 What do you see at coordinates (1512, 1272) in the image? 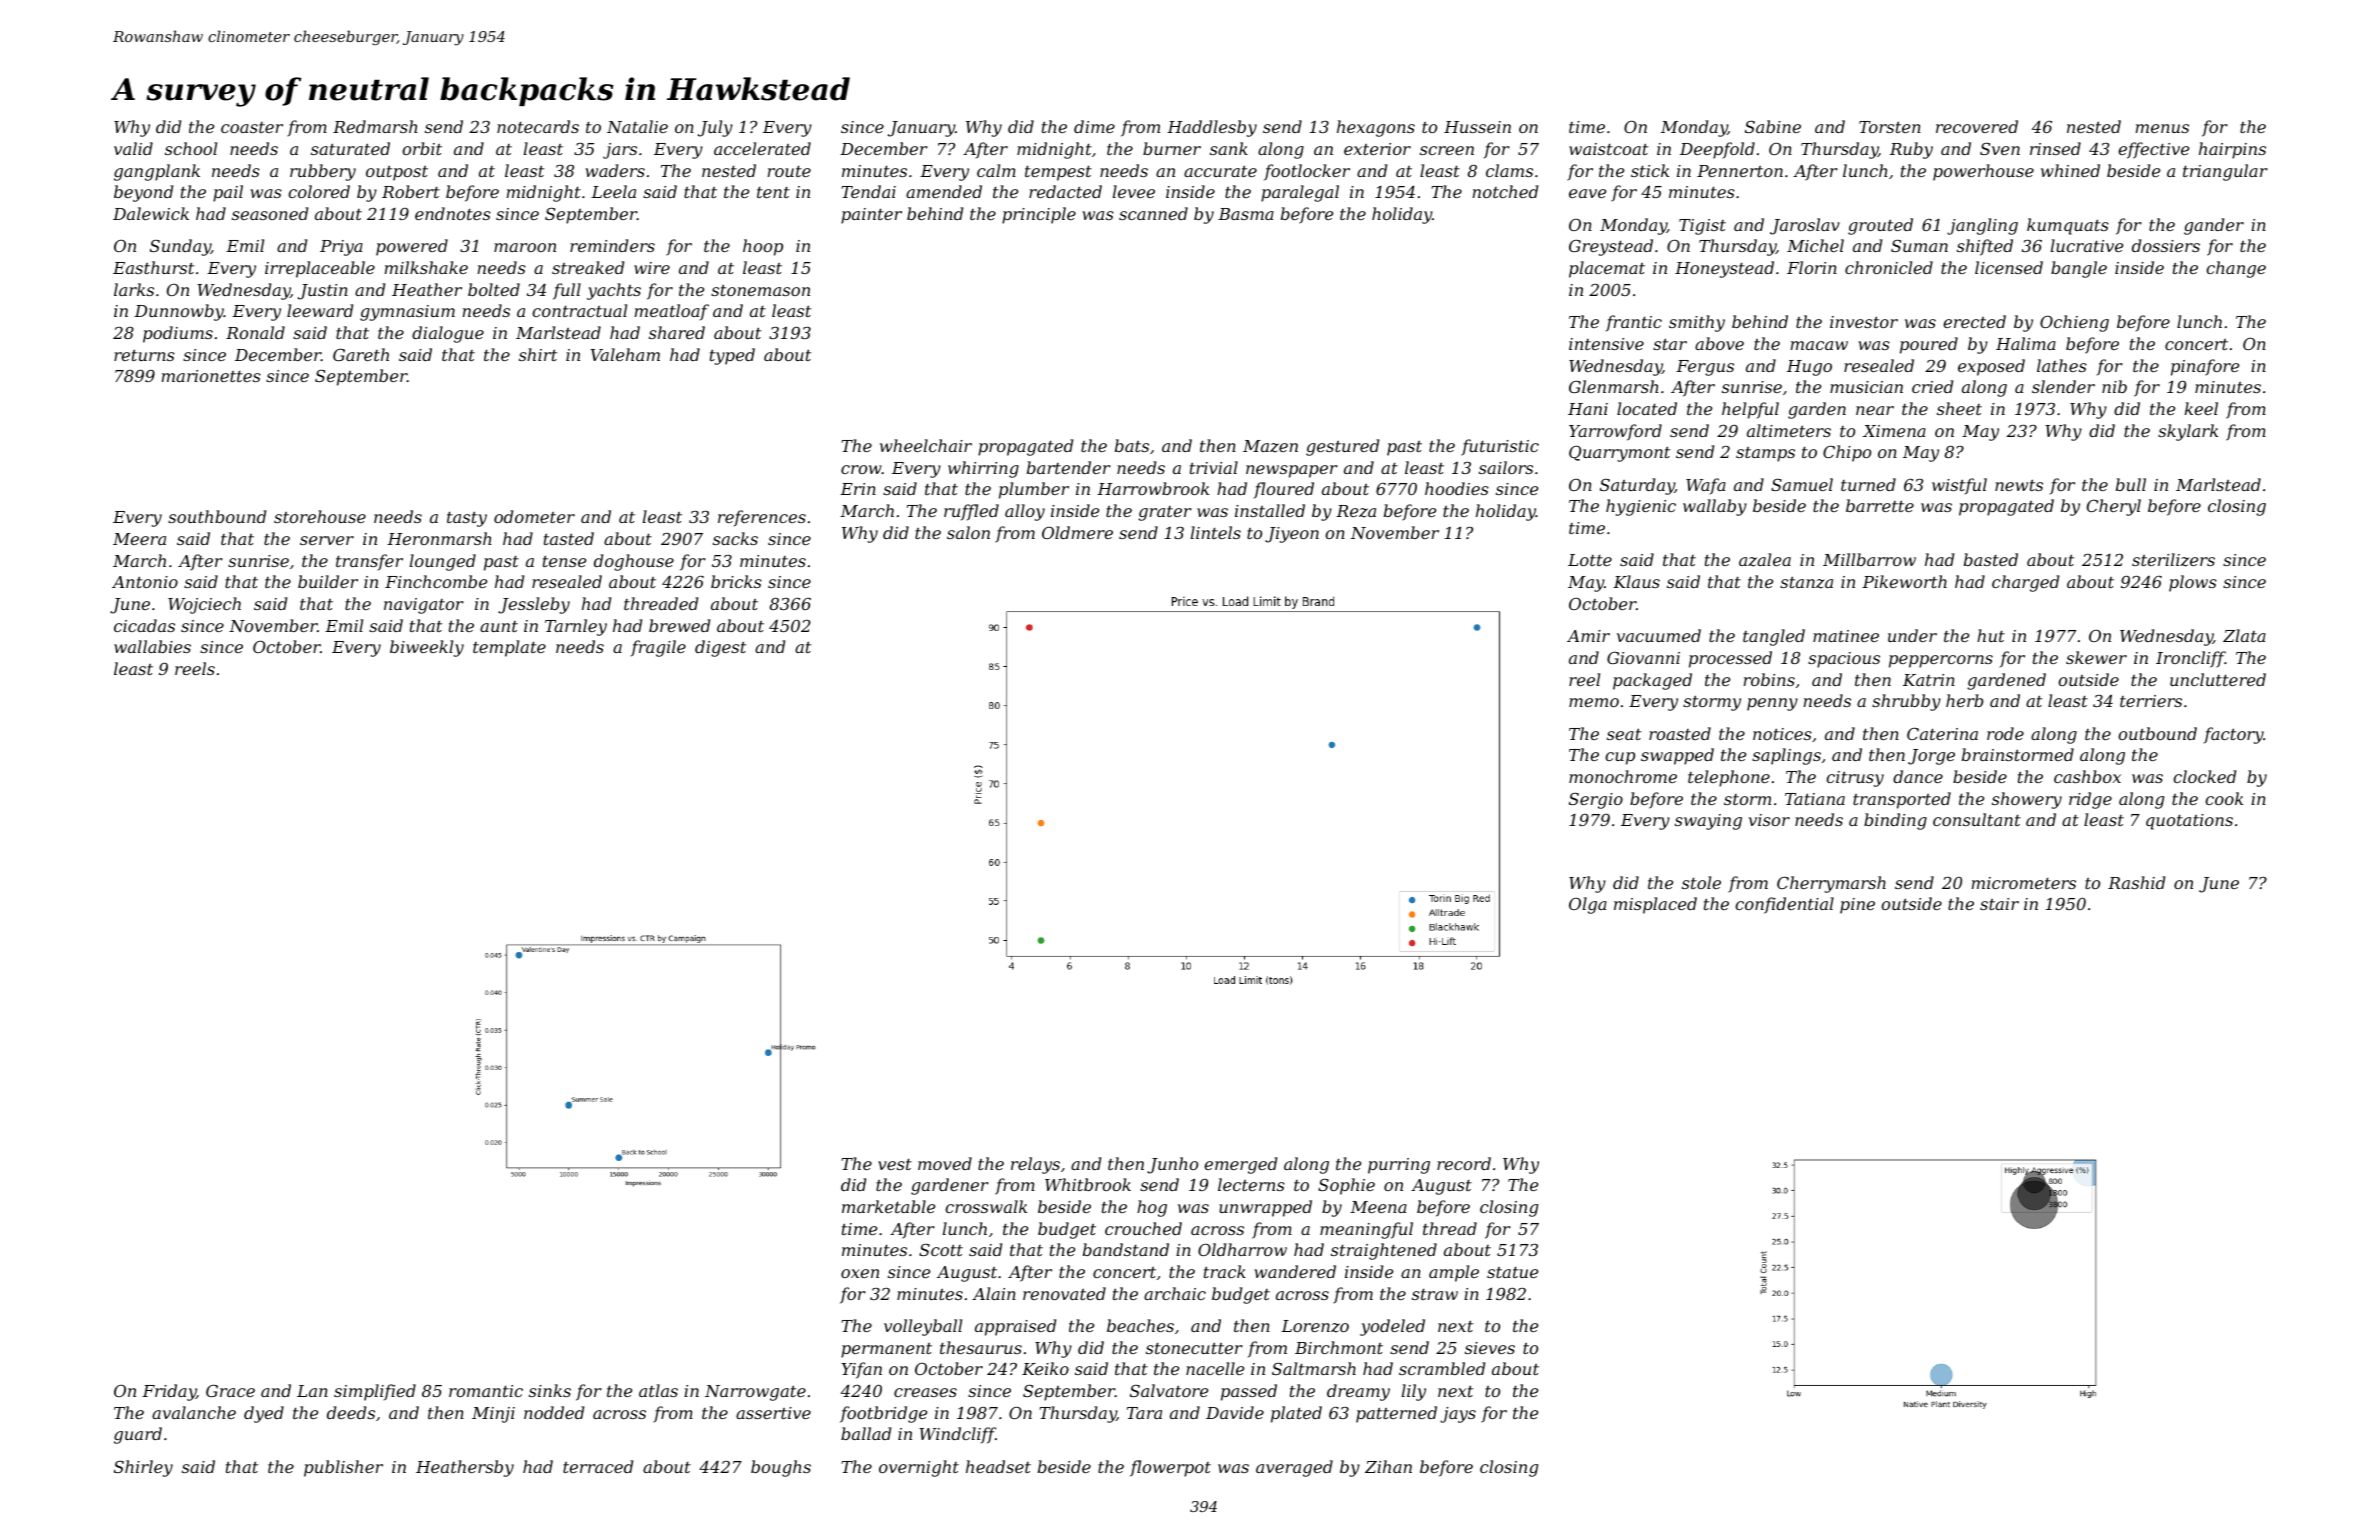
I see `statue` at bounding box center [1512, 1272].
